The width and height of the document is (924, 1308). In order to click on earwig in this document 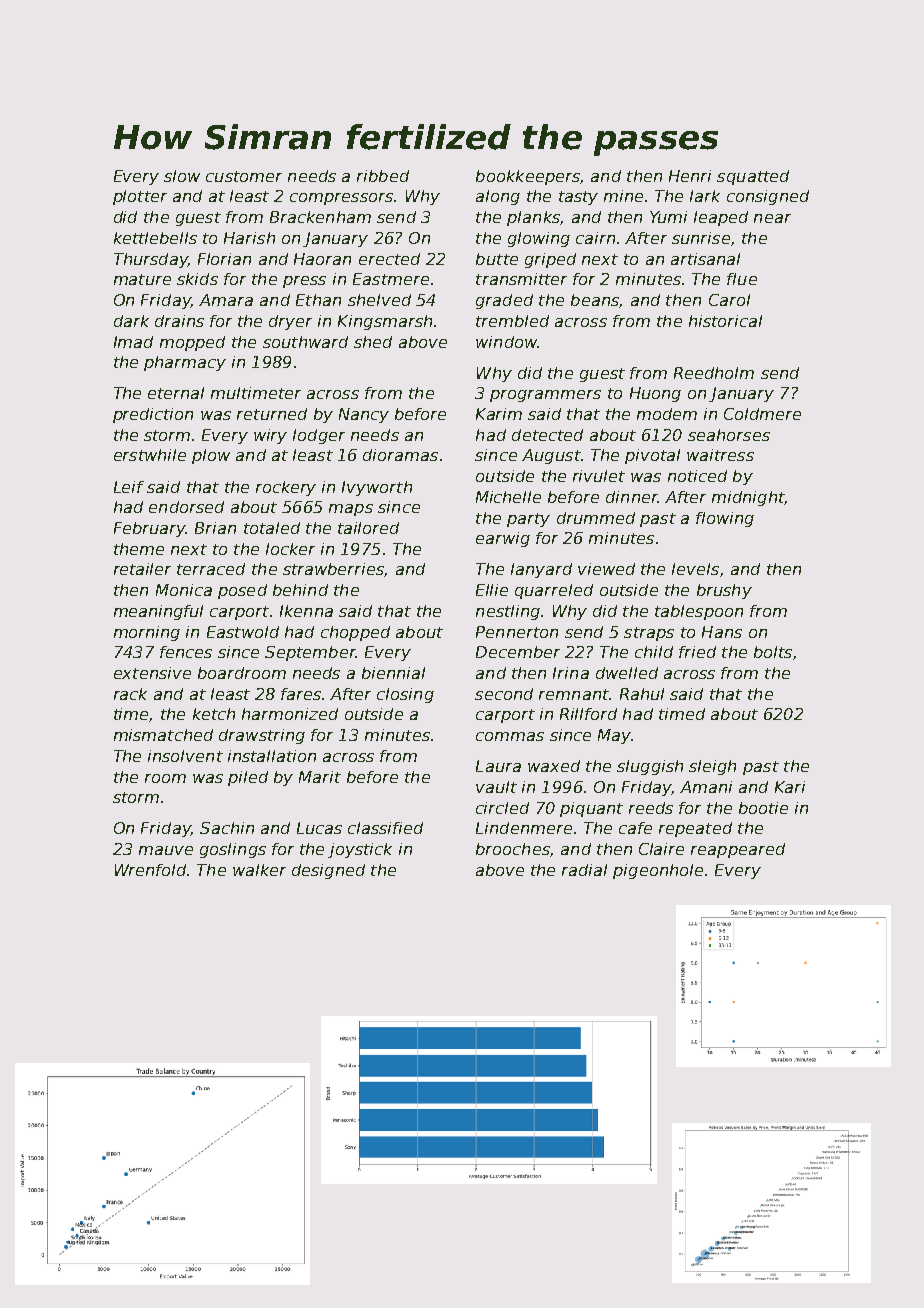, I will do `click(503, 539)`.
